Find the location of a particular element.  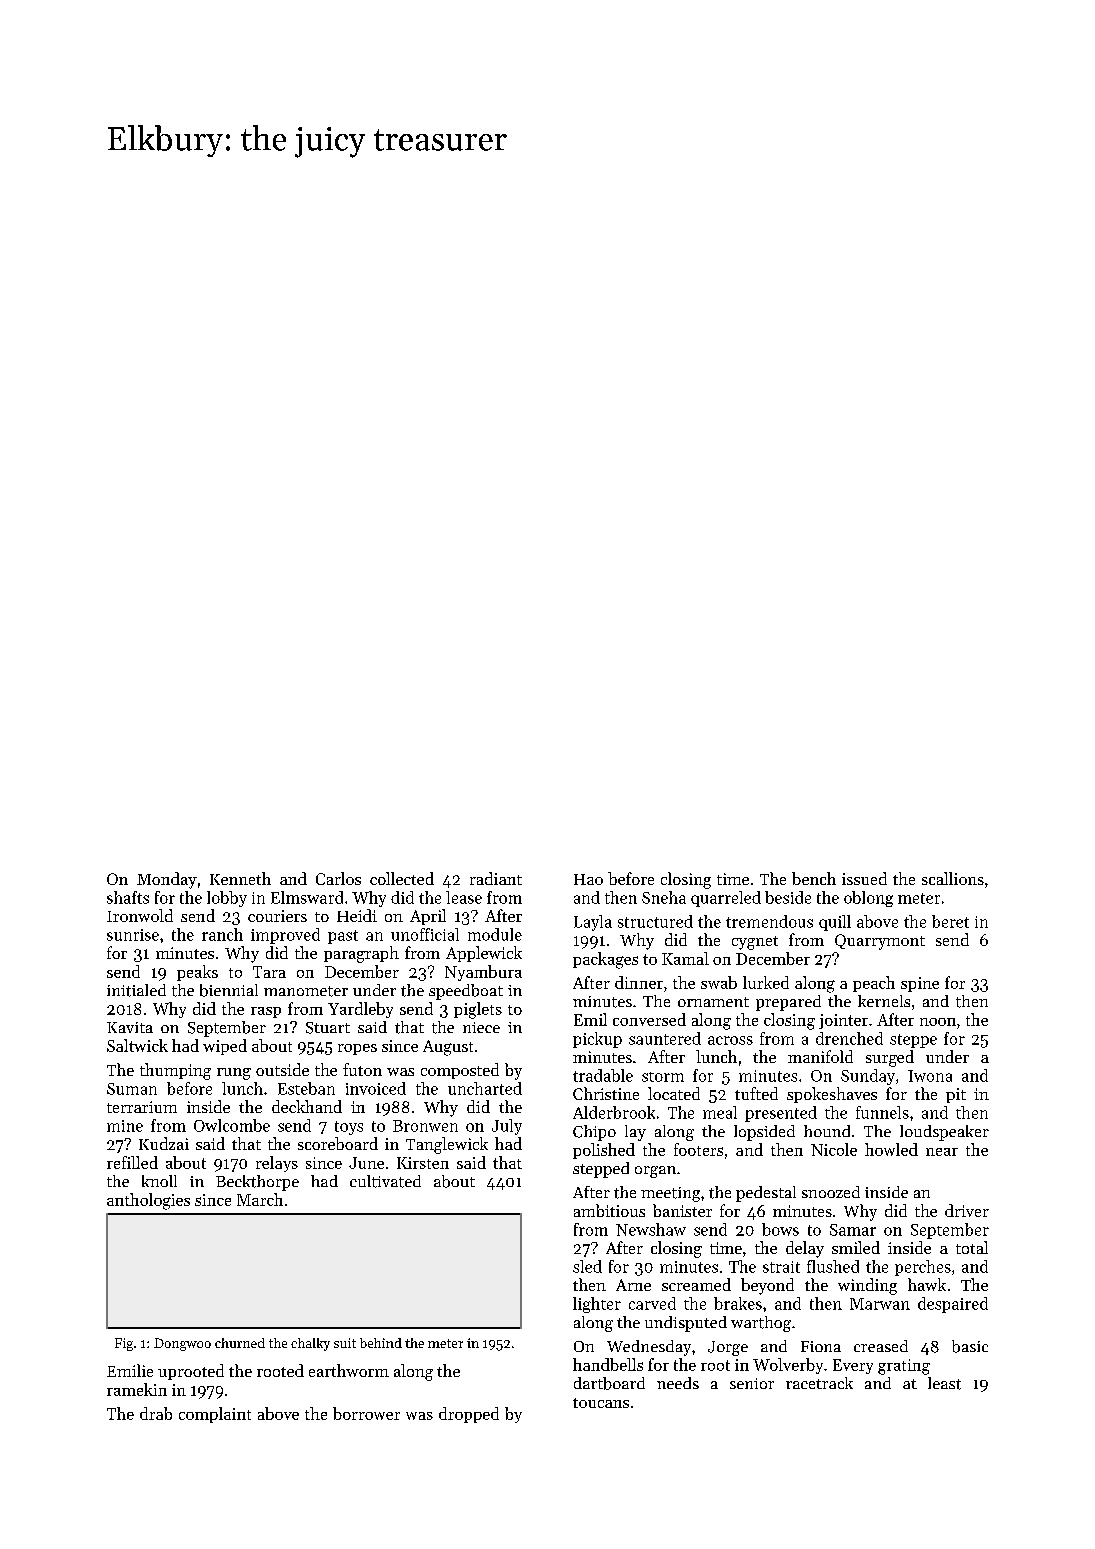

complaint is located at coordinates (215, 1415).
